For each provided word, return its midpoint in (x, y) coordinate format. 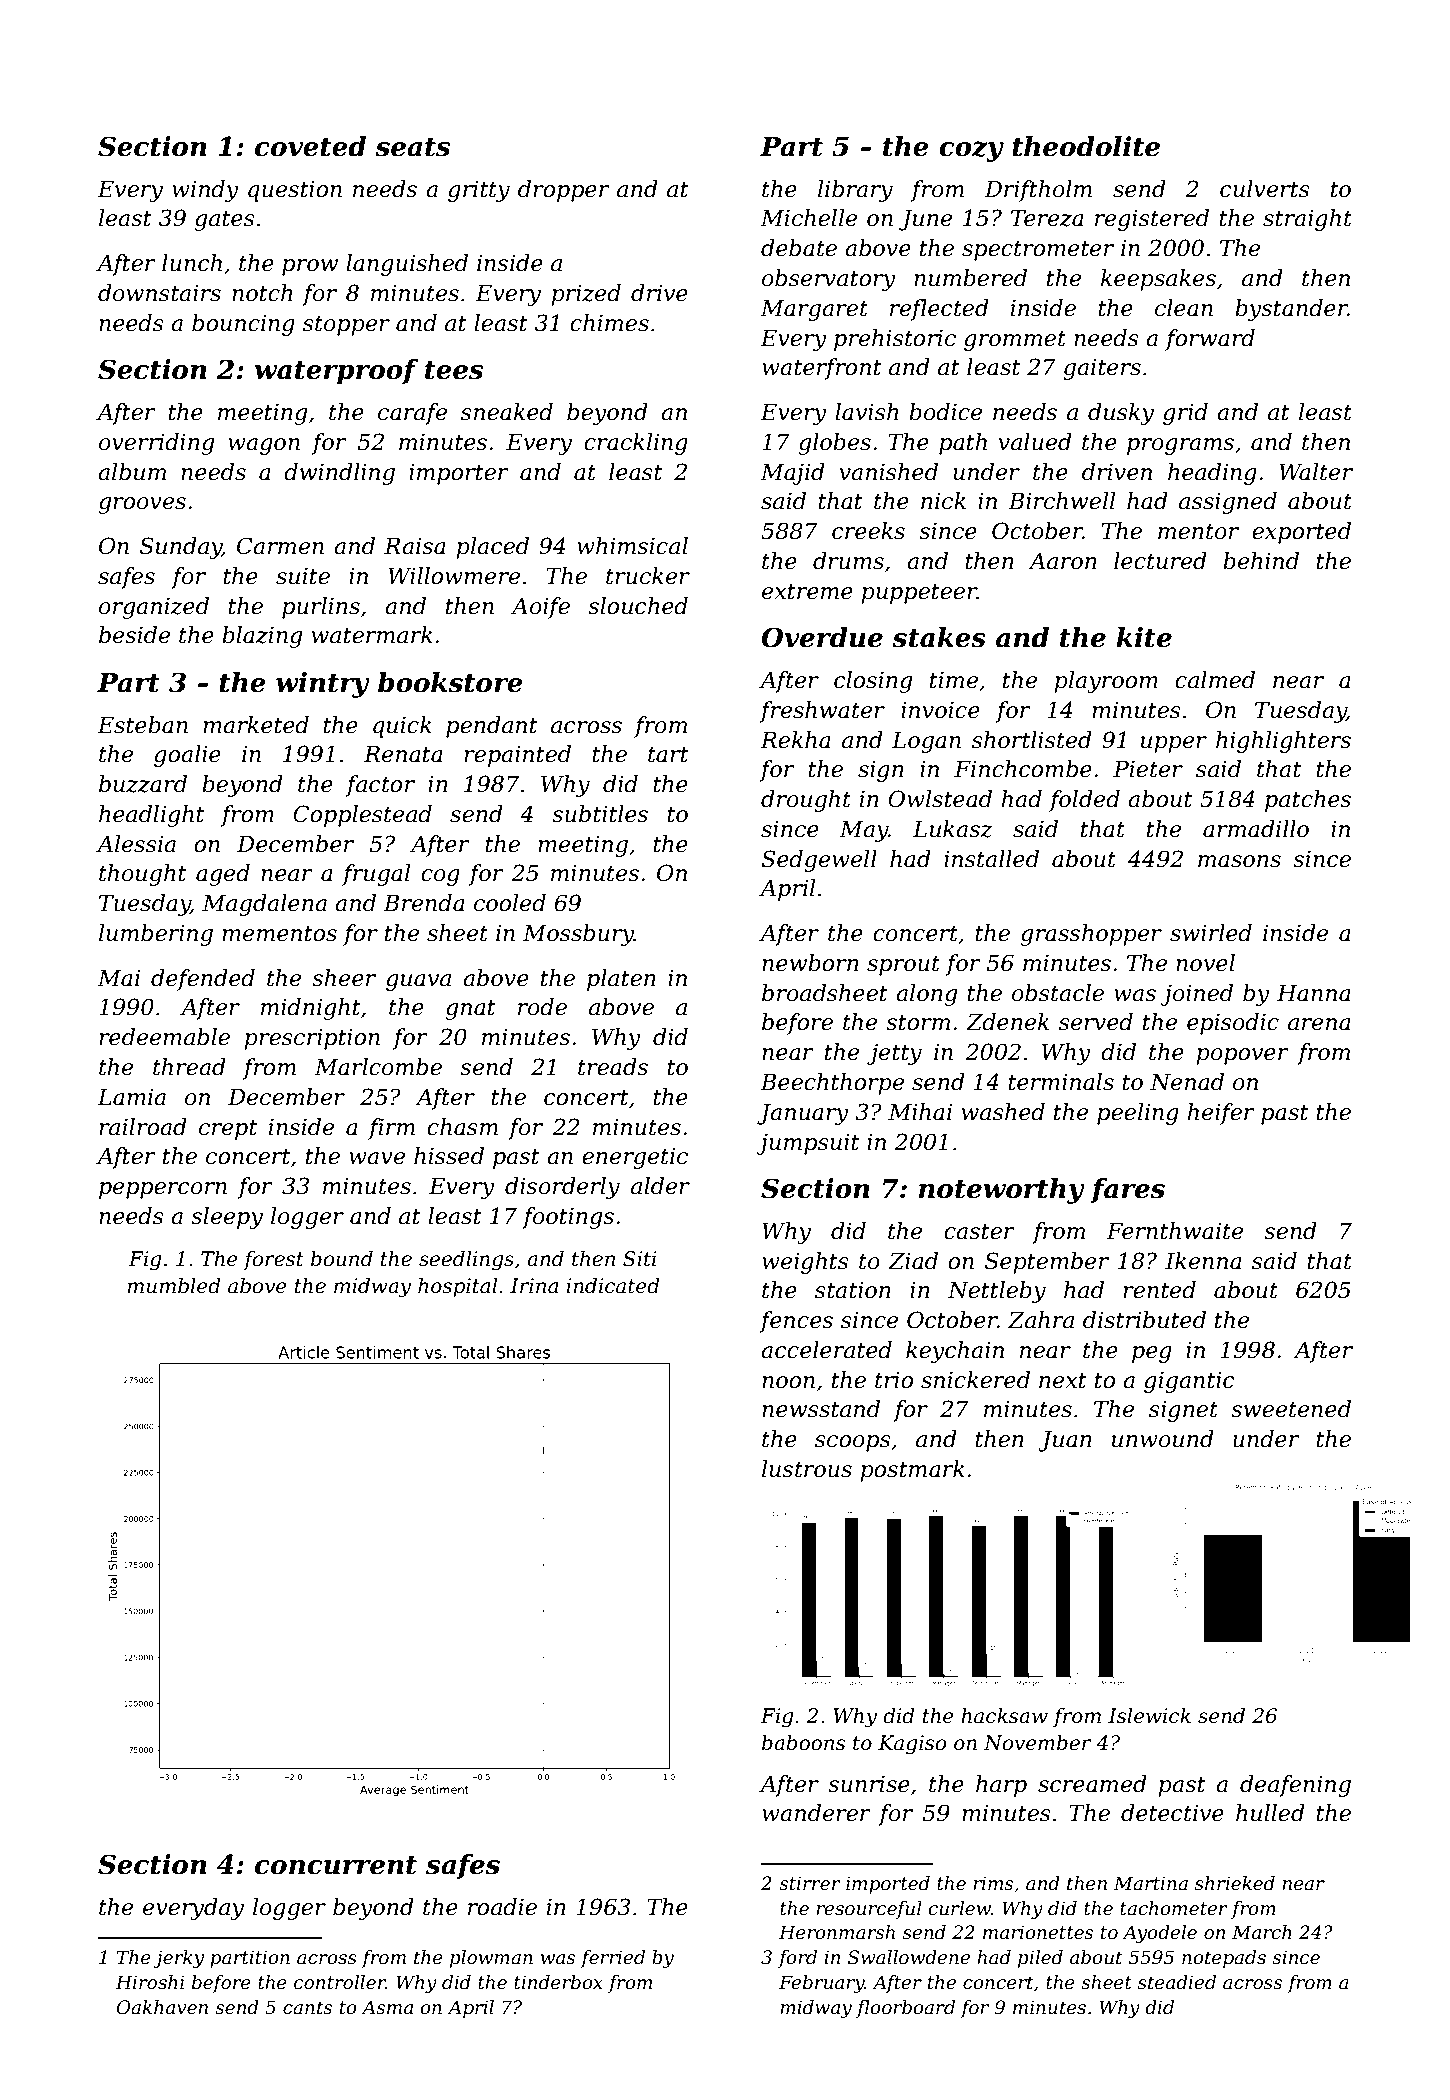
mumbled (174, 1286)
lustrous (807, 1469)
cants (307, 2008)
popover (1242, 1056)
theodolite (1086, 146)
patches (1308, 801)
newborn (810, 963)
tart (668, 755)
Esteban (142, 725)
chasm (462, 1127)
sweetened (1291, 1409)
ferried (612, 1959)
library (855, 191)
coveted (310, 146)
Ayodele (1159, 1934)
